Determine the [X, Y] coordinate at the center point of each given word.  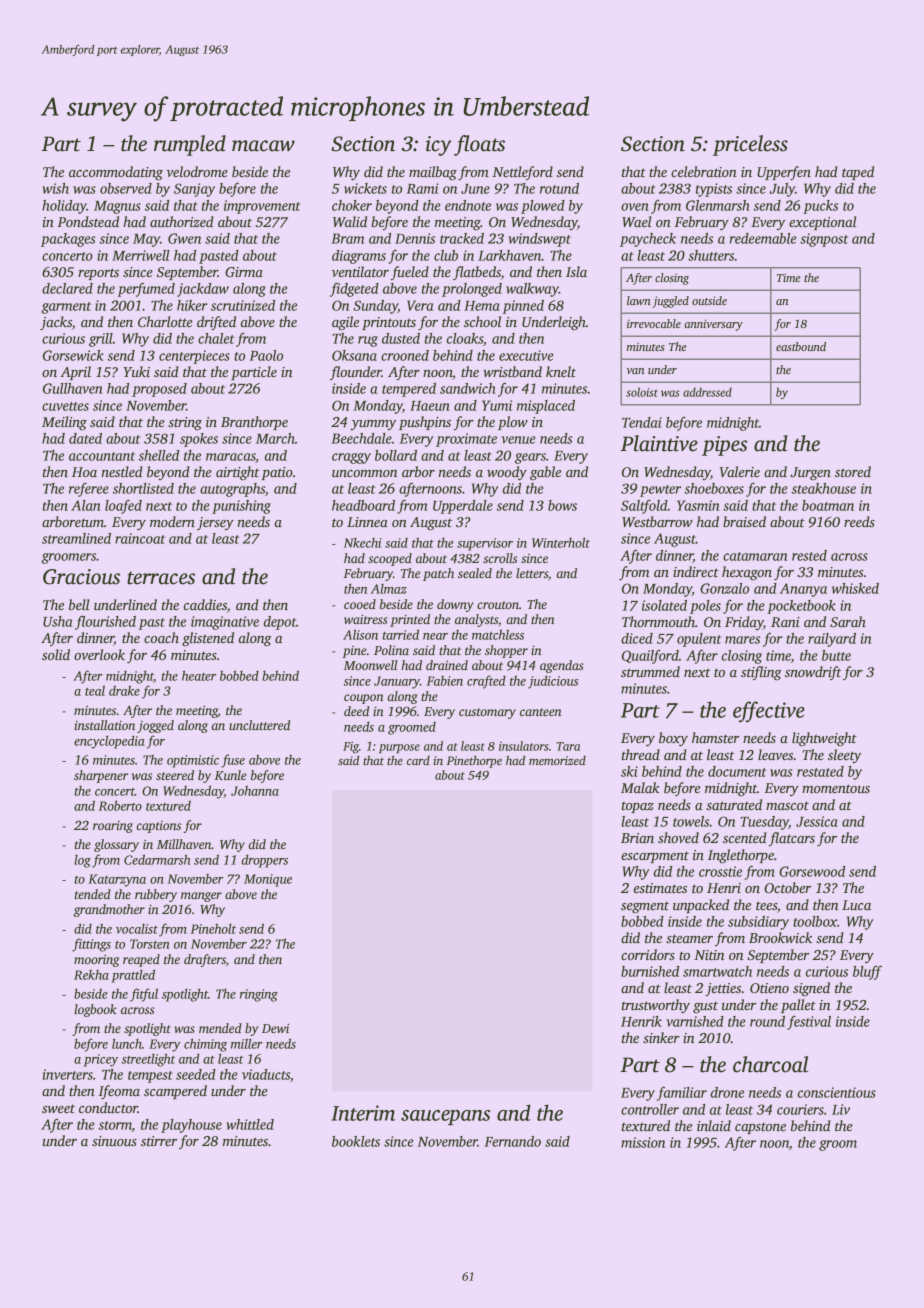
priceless [750, 145]
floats [479, 145]
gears [530, 458]
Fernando [513, 1141]
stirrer [159, 1141]
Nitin [709, 955]
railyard [832, 640]
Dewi [275, 1028]
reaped [141, 960]
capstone [760, 1128]
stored [853, 471]
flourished [105, 623]
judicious [553, 682]
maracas [231, 458]
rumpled [190, 145]
